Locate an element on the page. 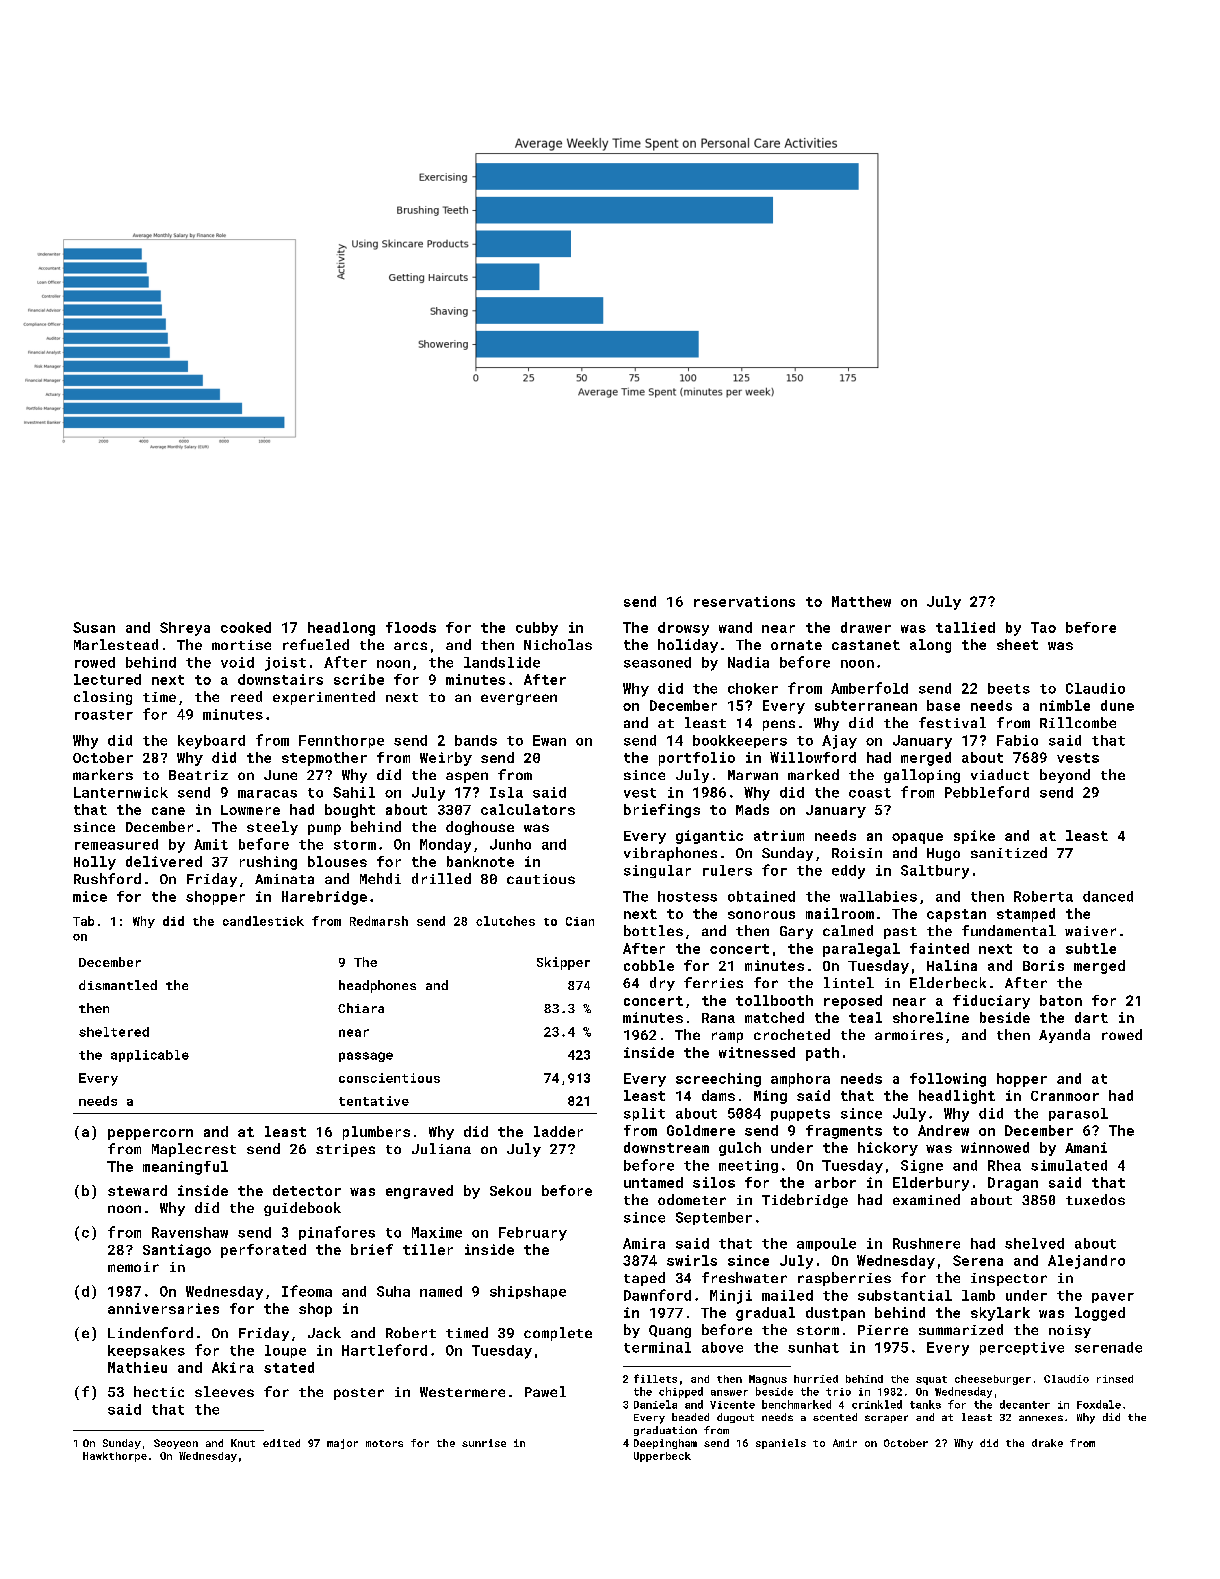 The image size is (1220, 1579). bottles is located at coordinates (653, 930).
